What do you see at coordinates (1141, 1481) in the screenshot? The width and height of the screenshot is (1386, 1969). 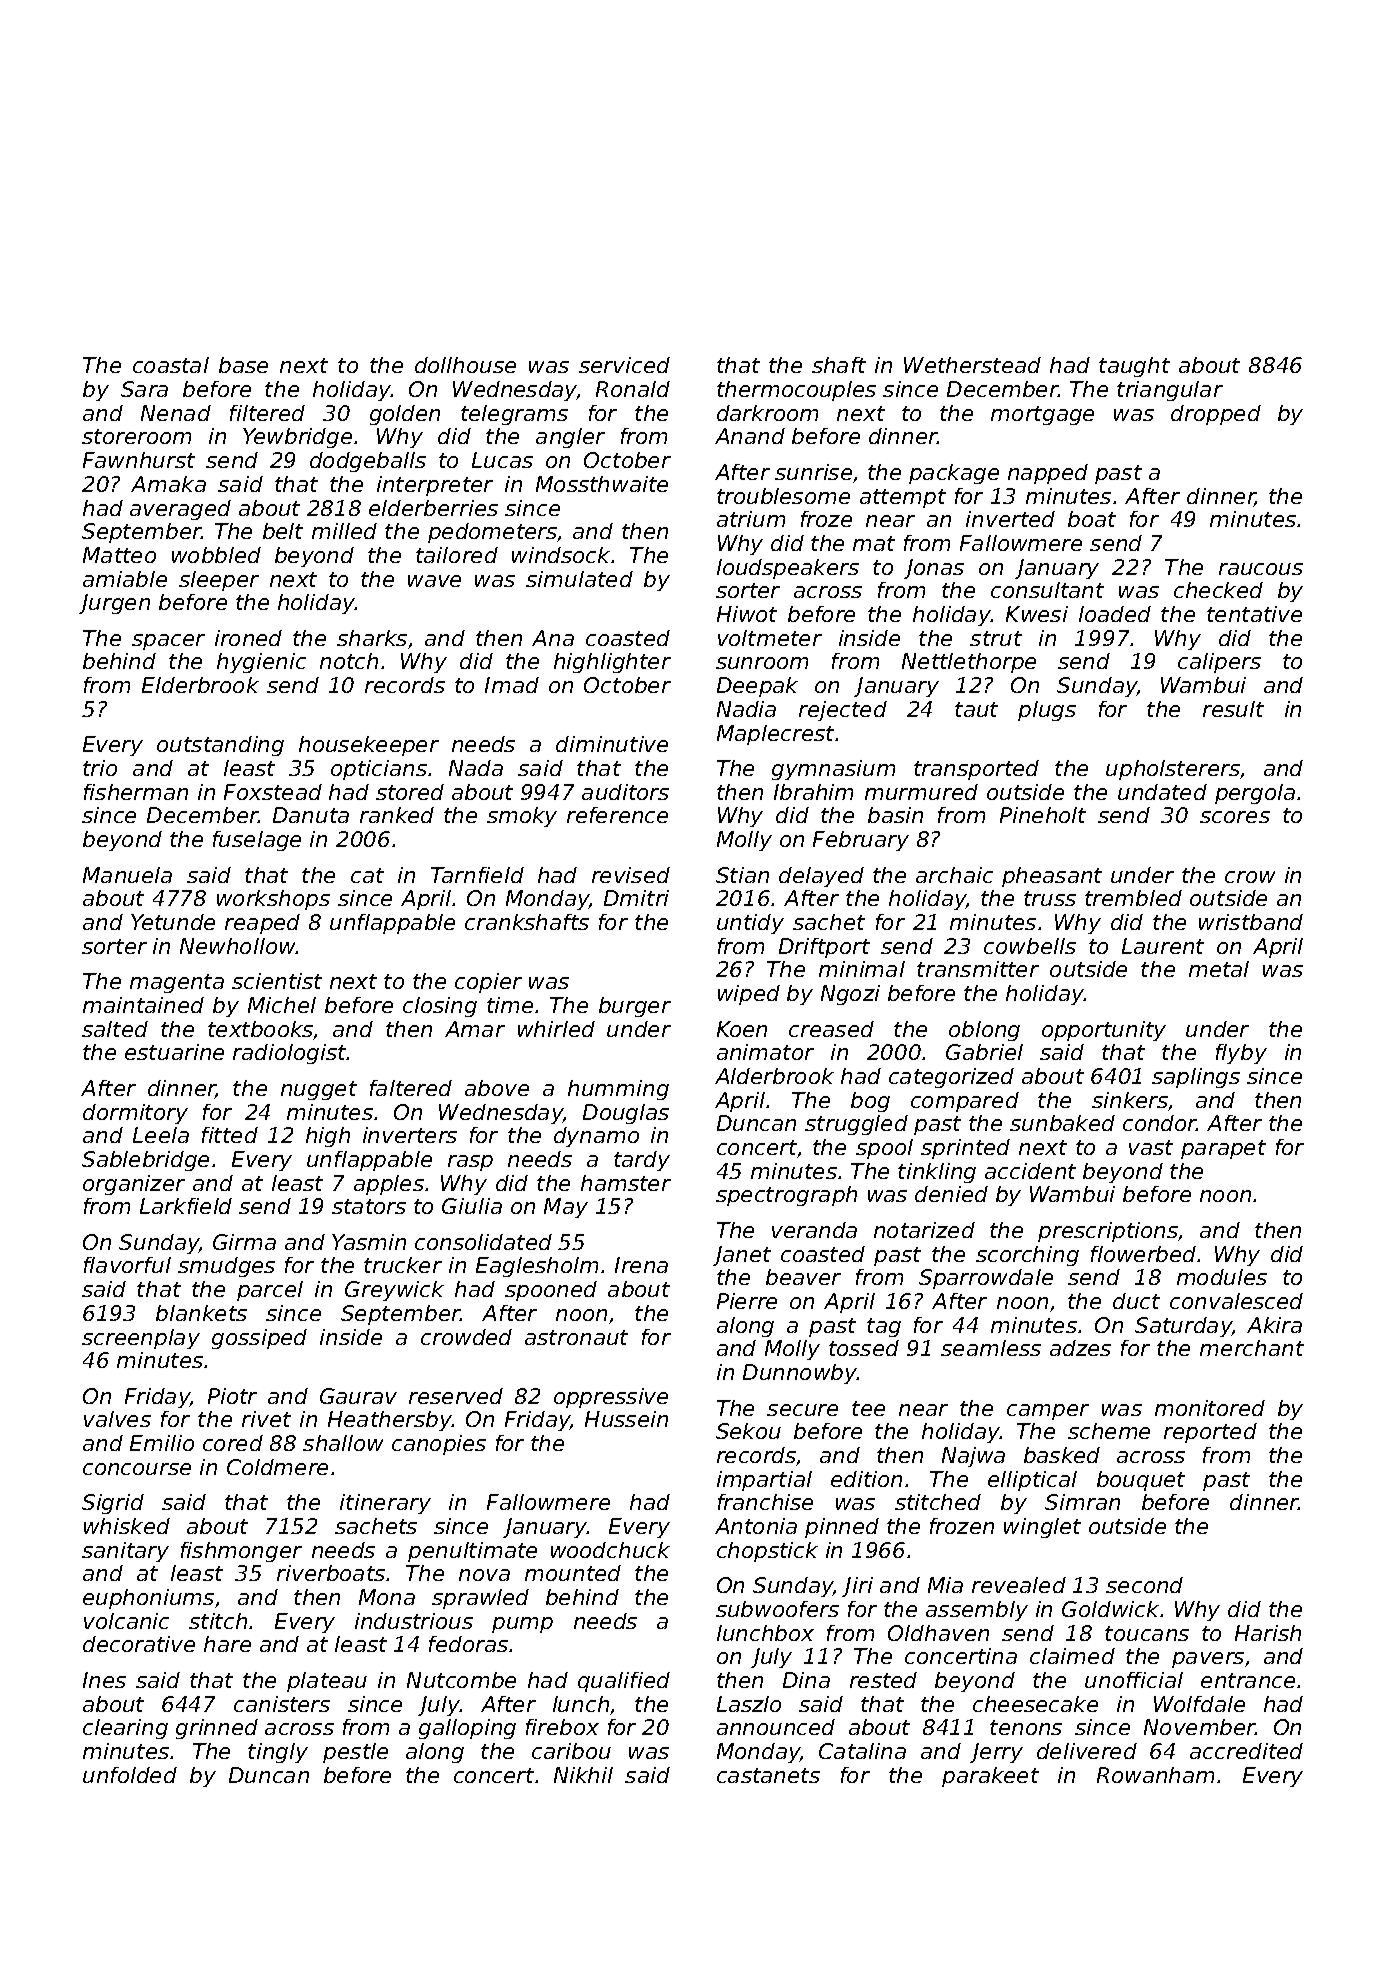 I see `bouquet` at bounding box center [1141, 1481].
